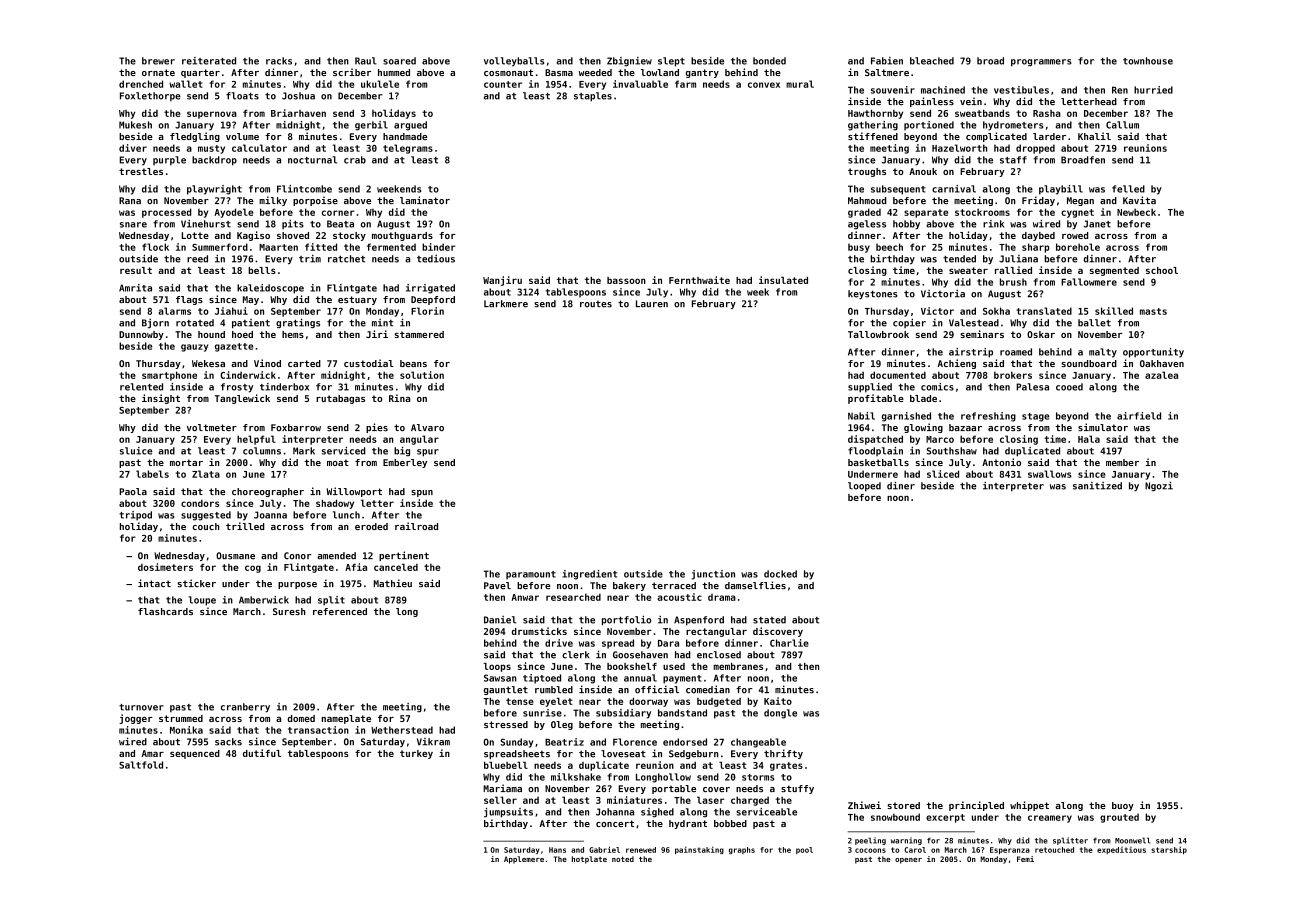 This page has width=1308, height=924. Describe the element at coordinates (864, 486) in the page. I see `looped` at that location.
